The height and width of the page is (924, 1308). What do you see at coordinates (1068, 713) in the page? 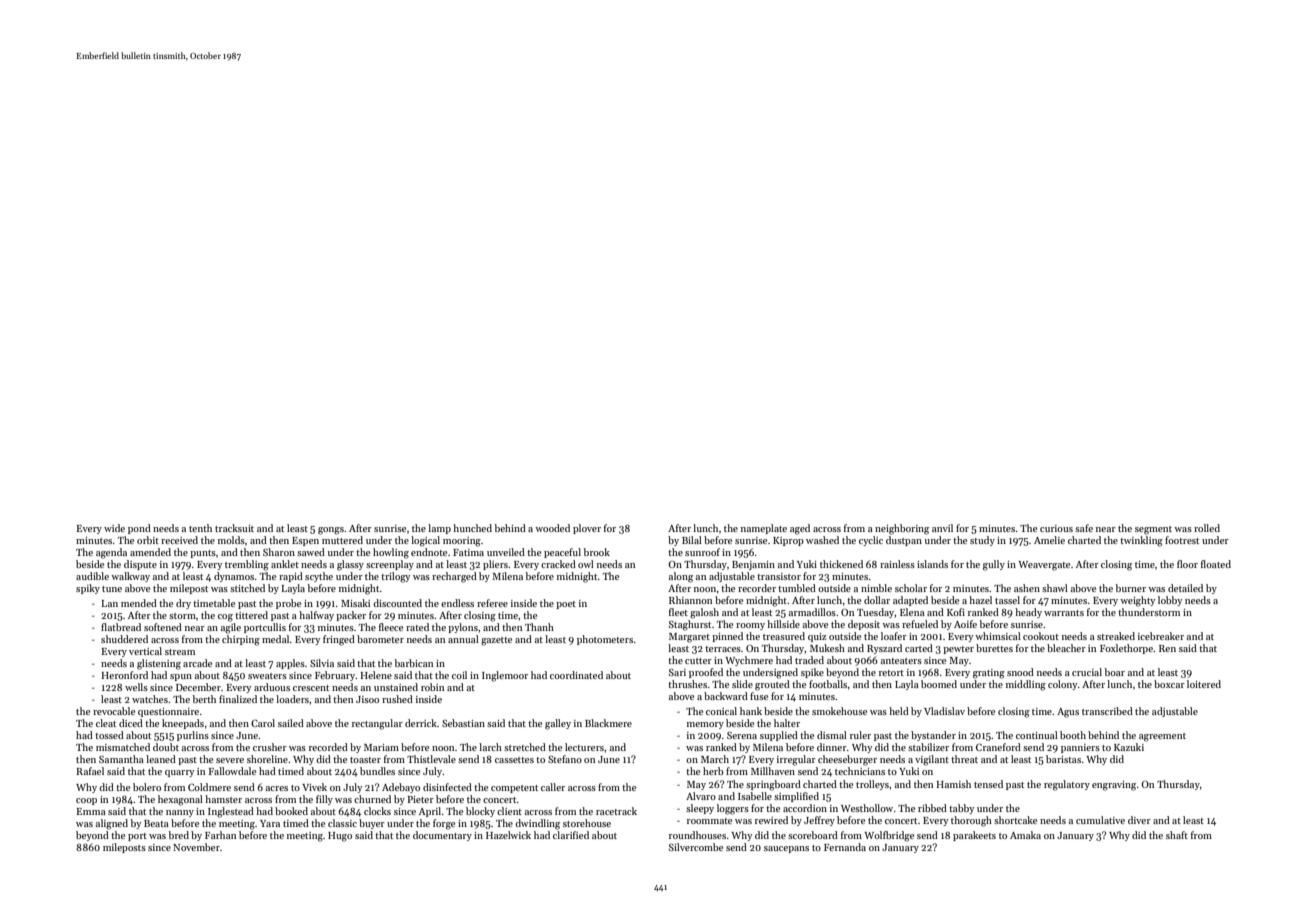
I see `Agus` at bounding box center [1068, 713].
